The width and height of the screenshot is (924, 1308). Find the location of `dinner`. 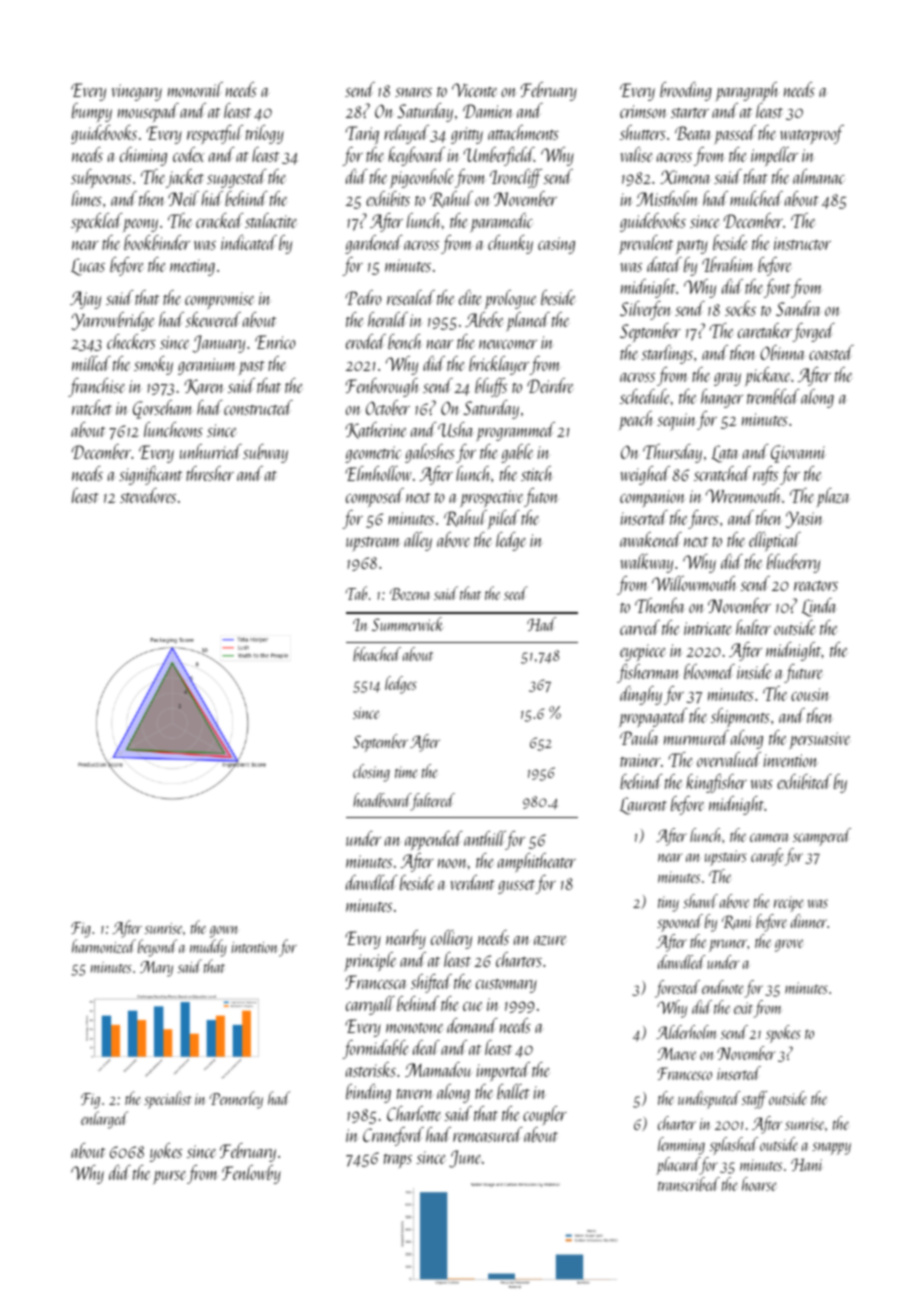

dinner is located at coordinates (809, 921).
